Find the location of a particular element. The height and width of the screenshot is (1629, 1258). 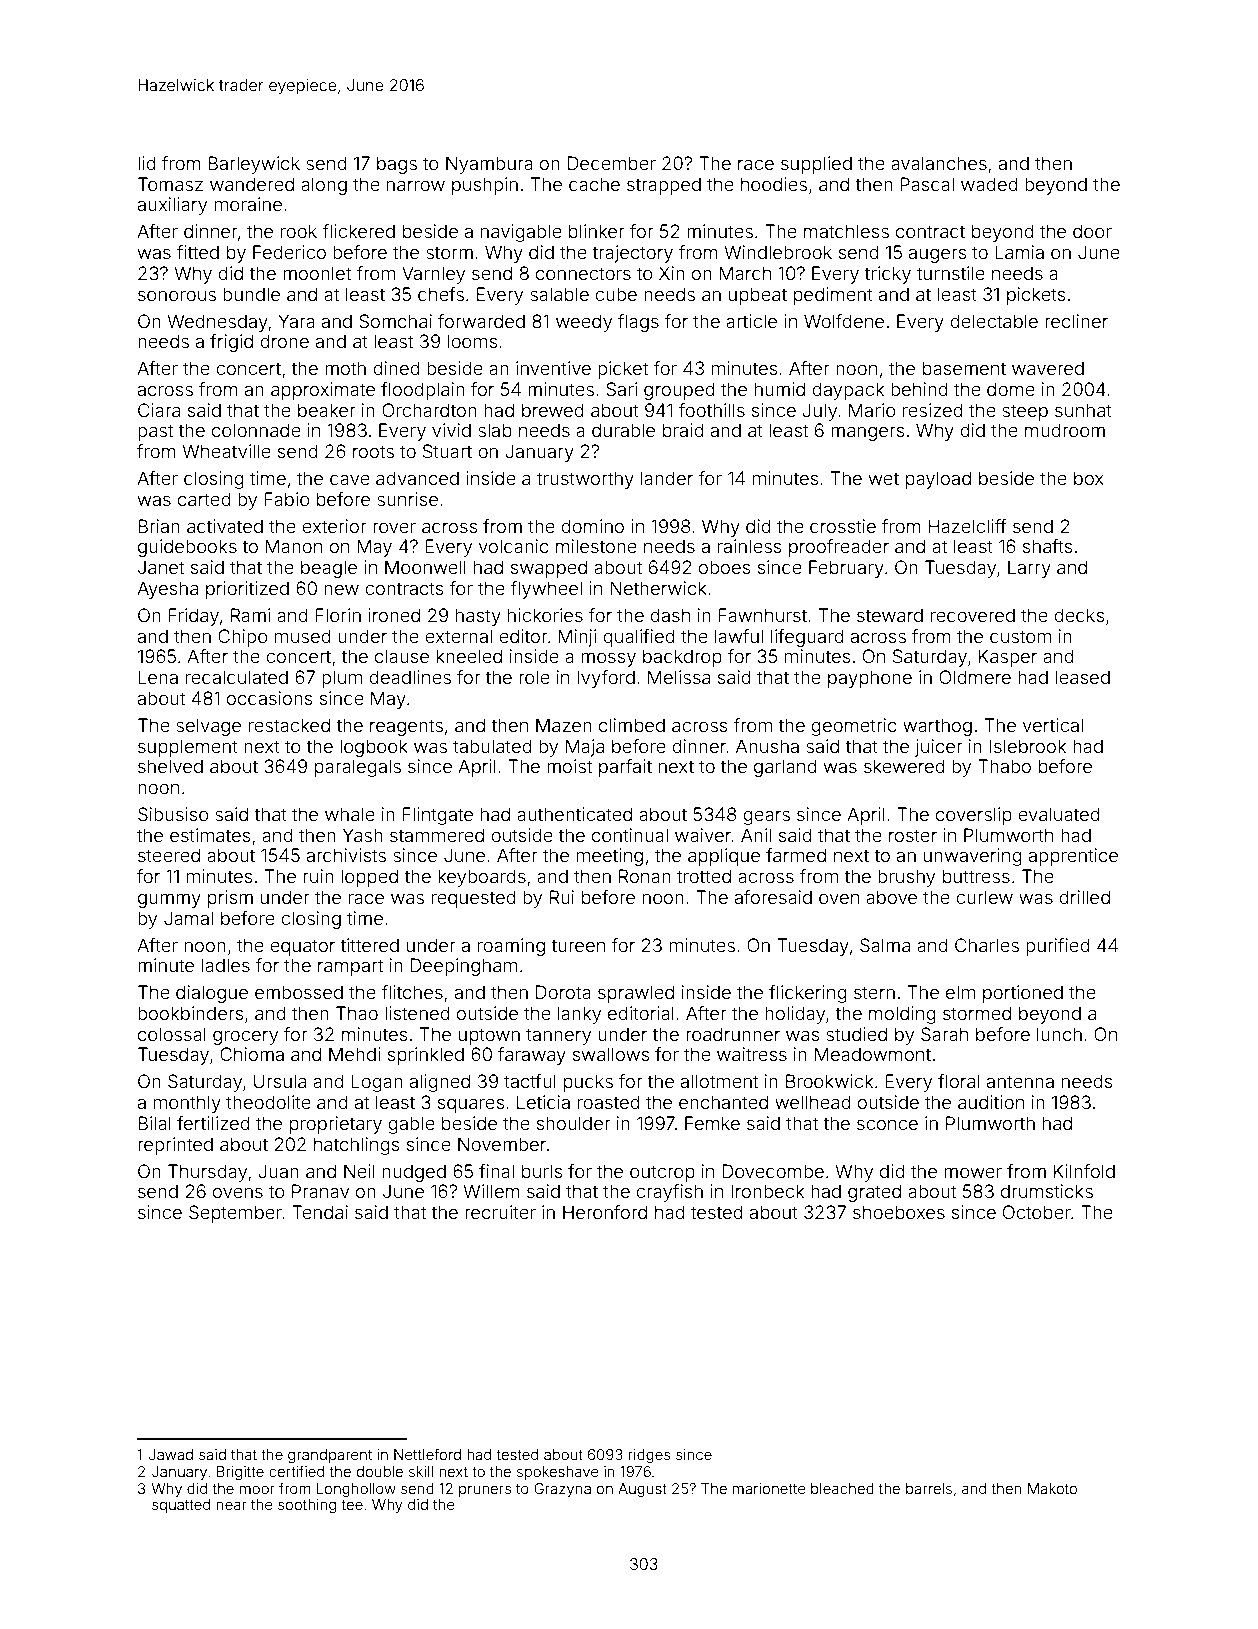

near is located at coordinates (232, 1505).
